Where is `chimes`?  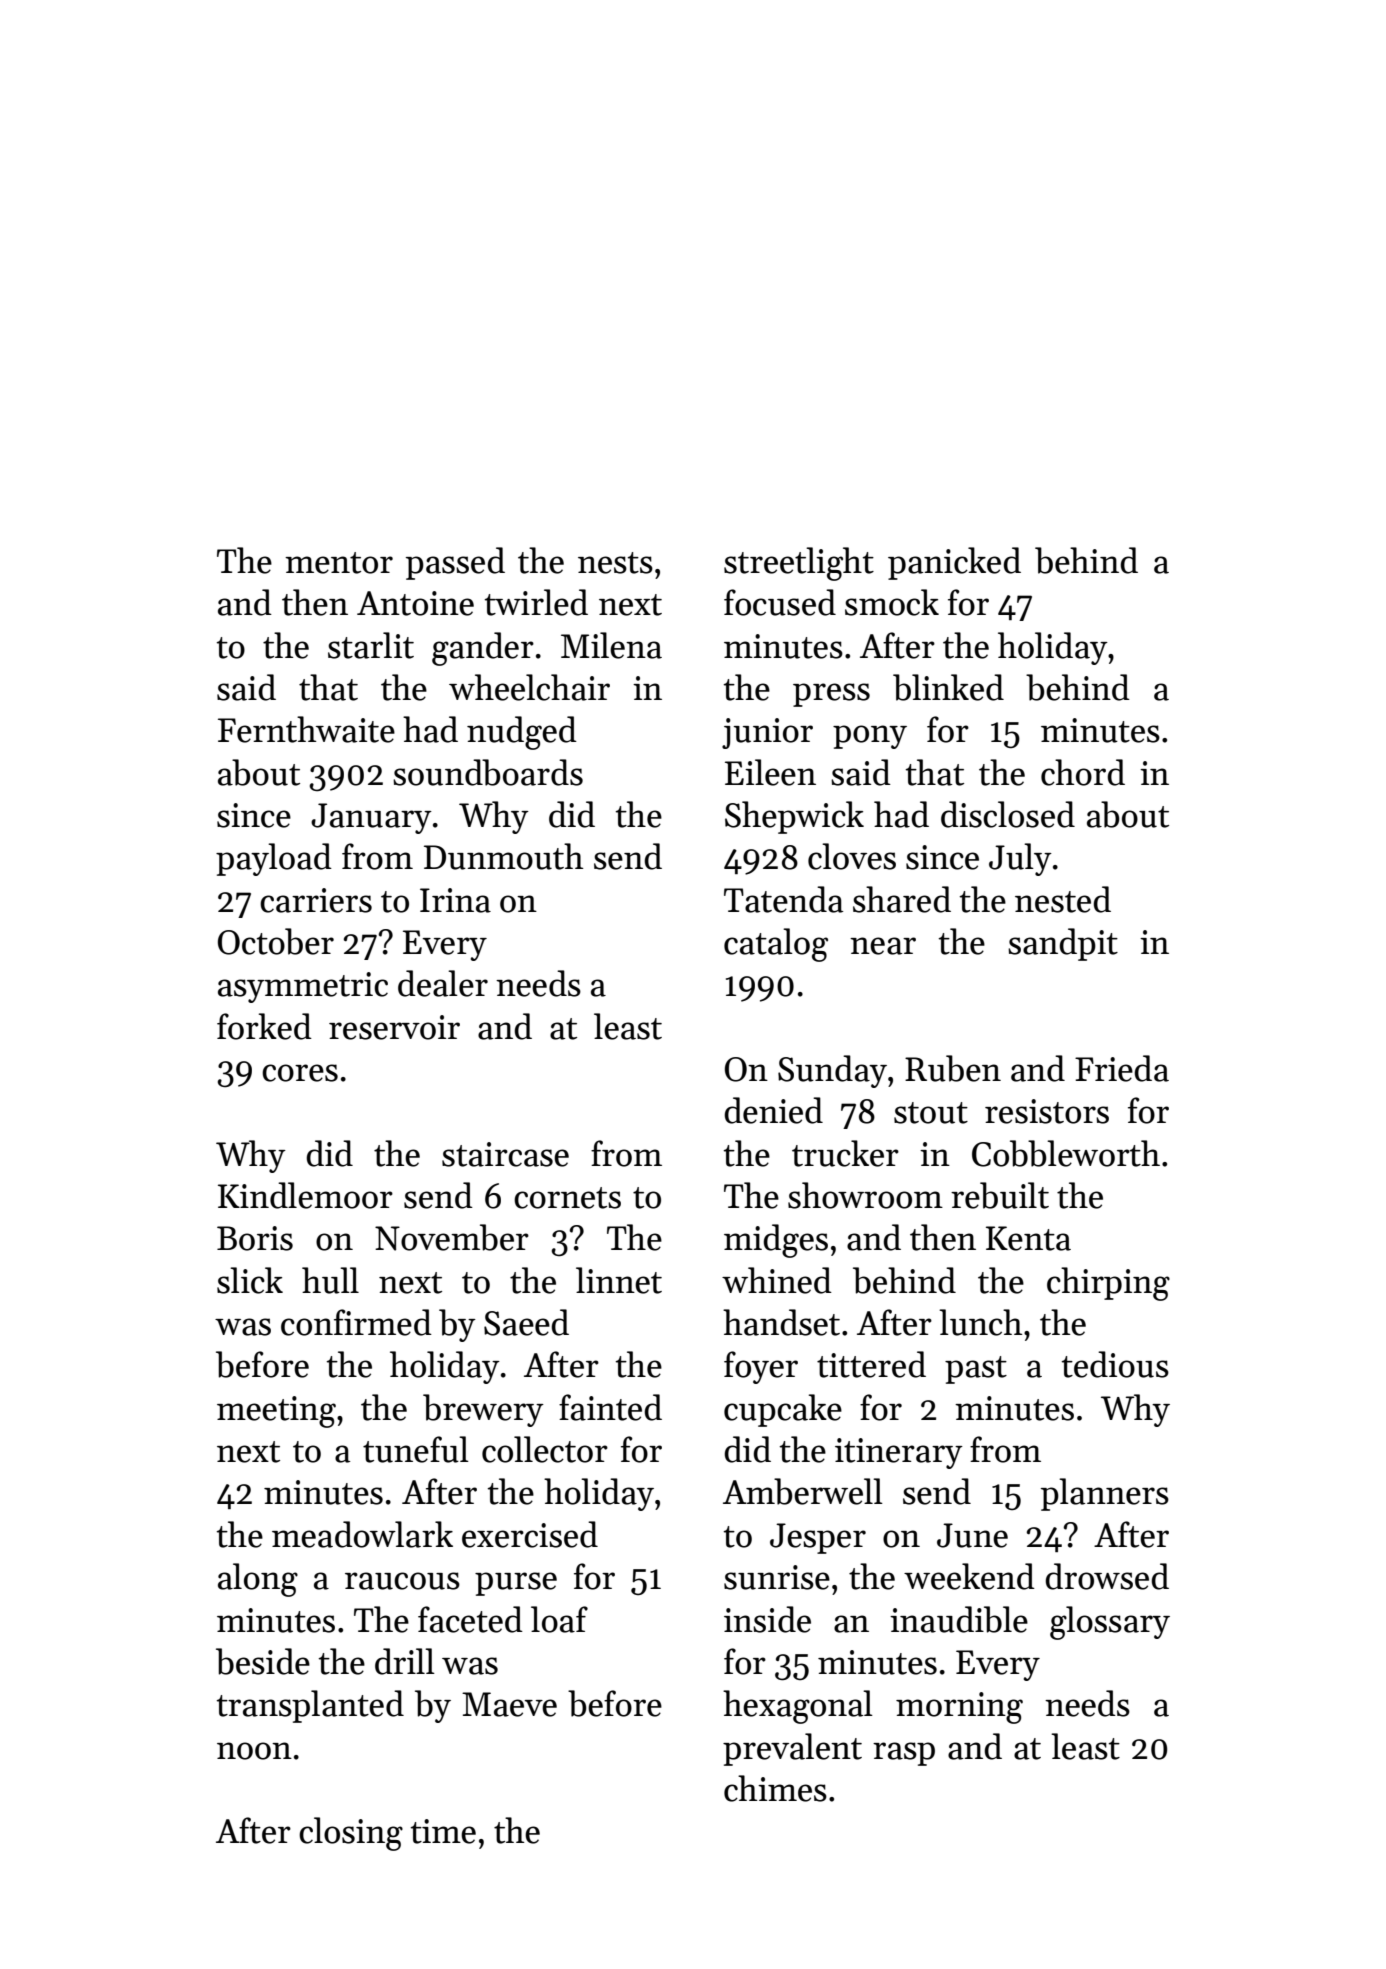 chimes is located at coordinates (775, 1788).
